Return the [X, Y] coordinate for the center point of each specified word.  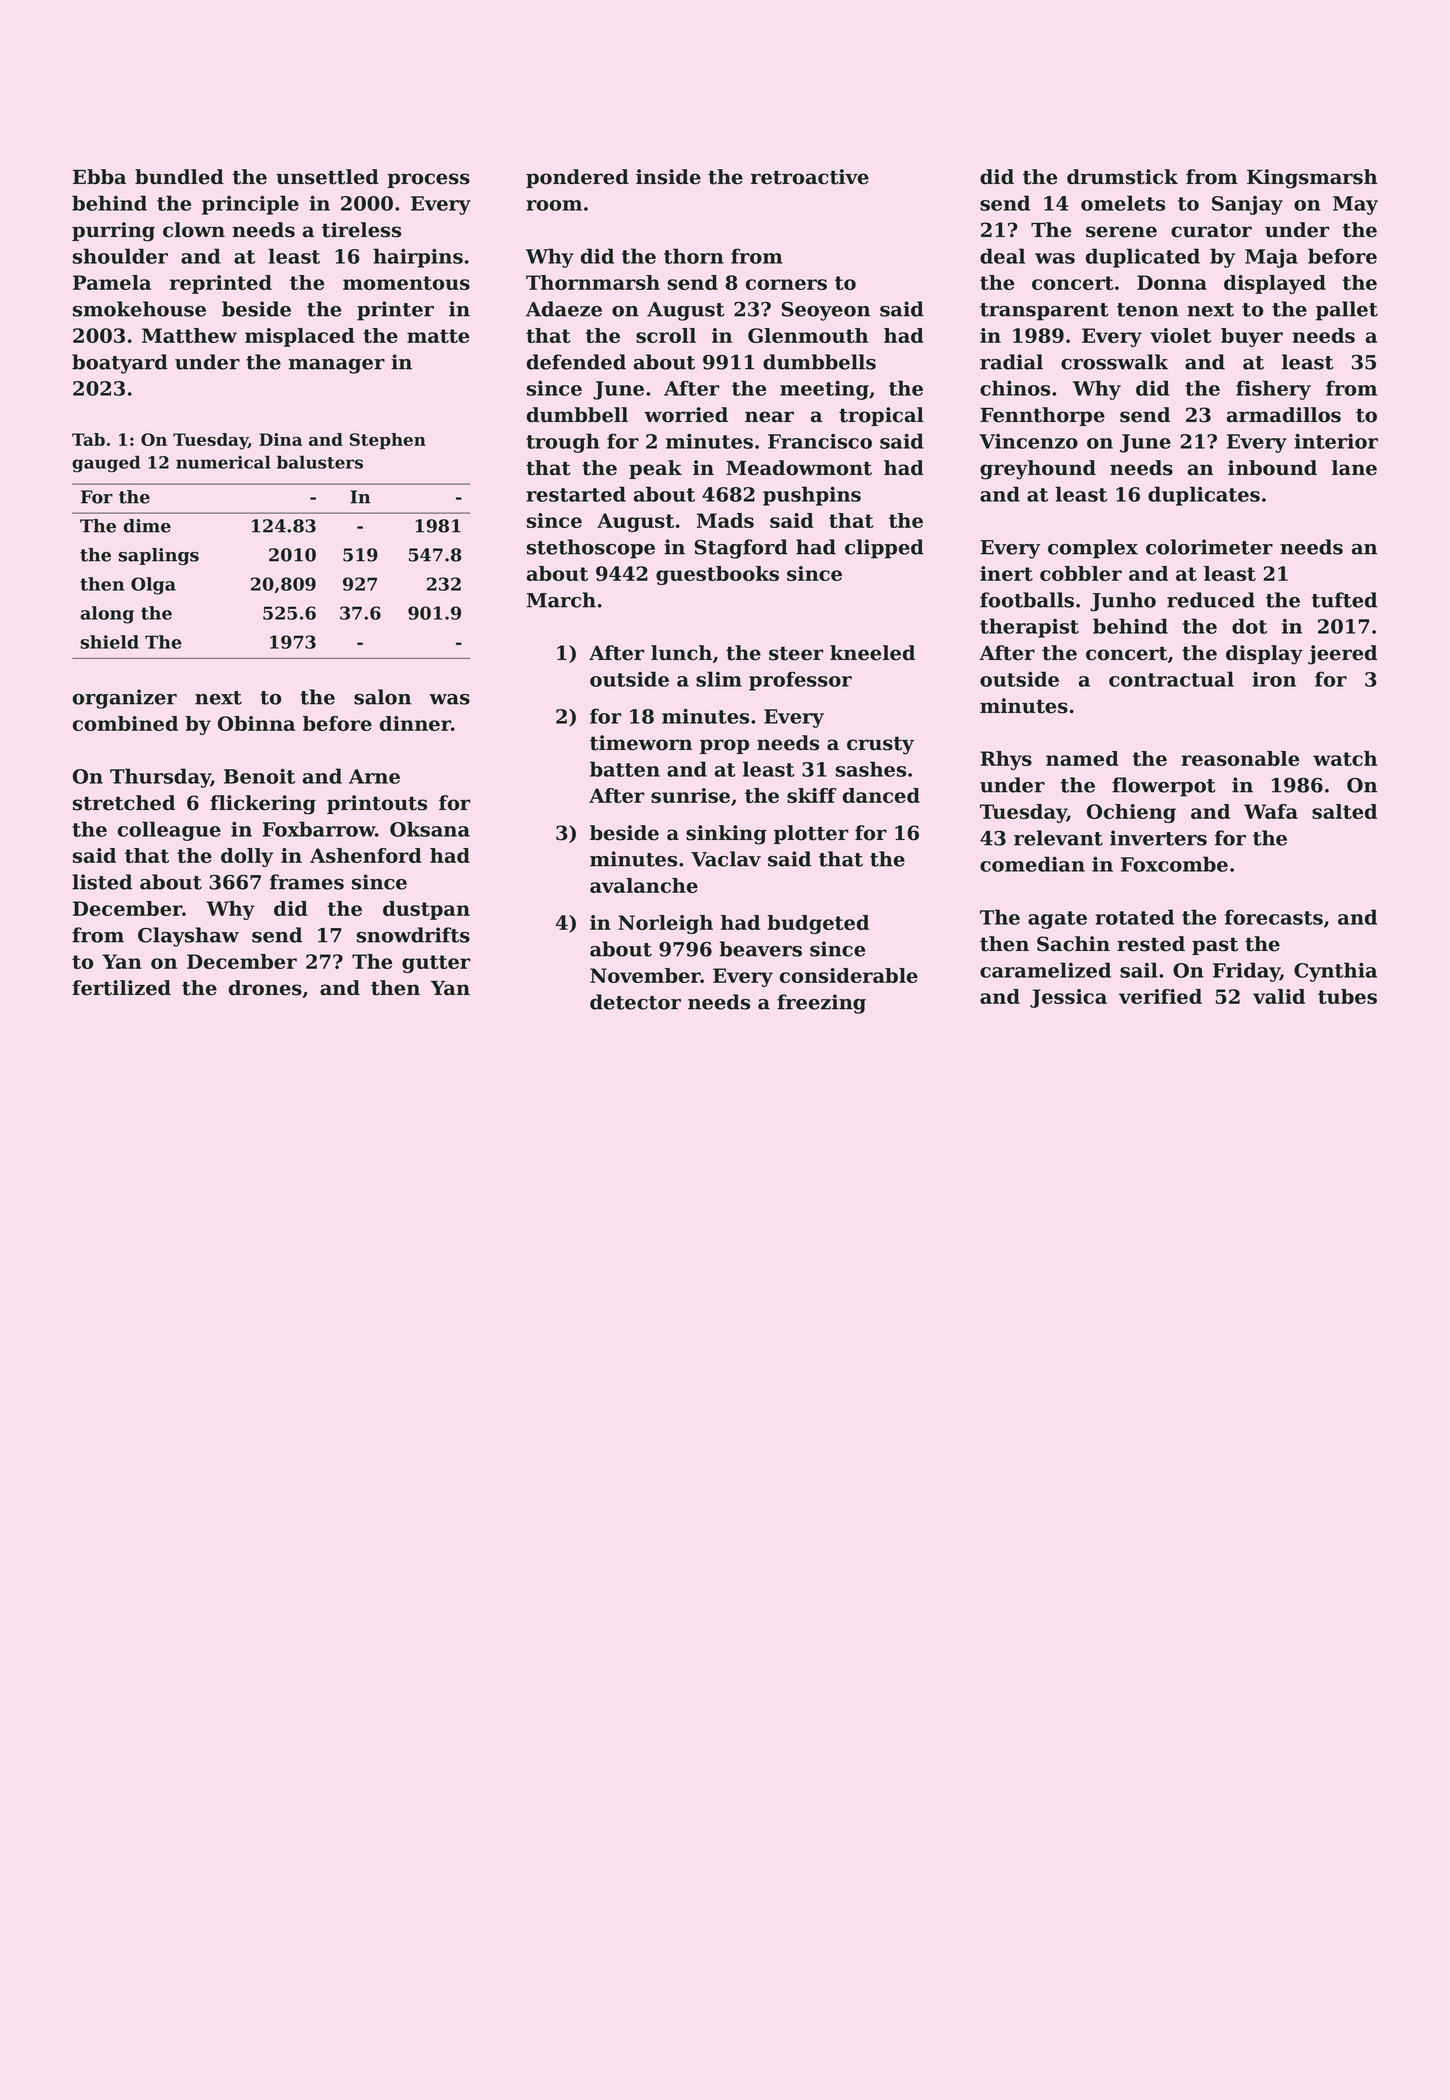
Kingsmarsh [1312, 179]
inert [1006, 573]
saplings [159, 556]
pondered [577, 178]
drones [265, 988]
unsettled [327, 177]
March [561, 600]
